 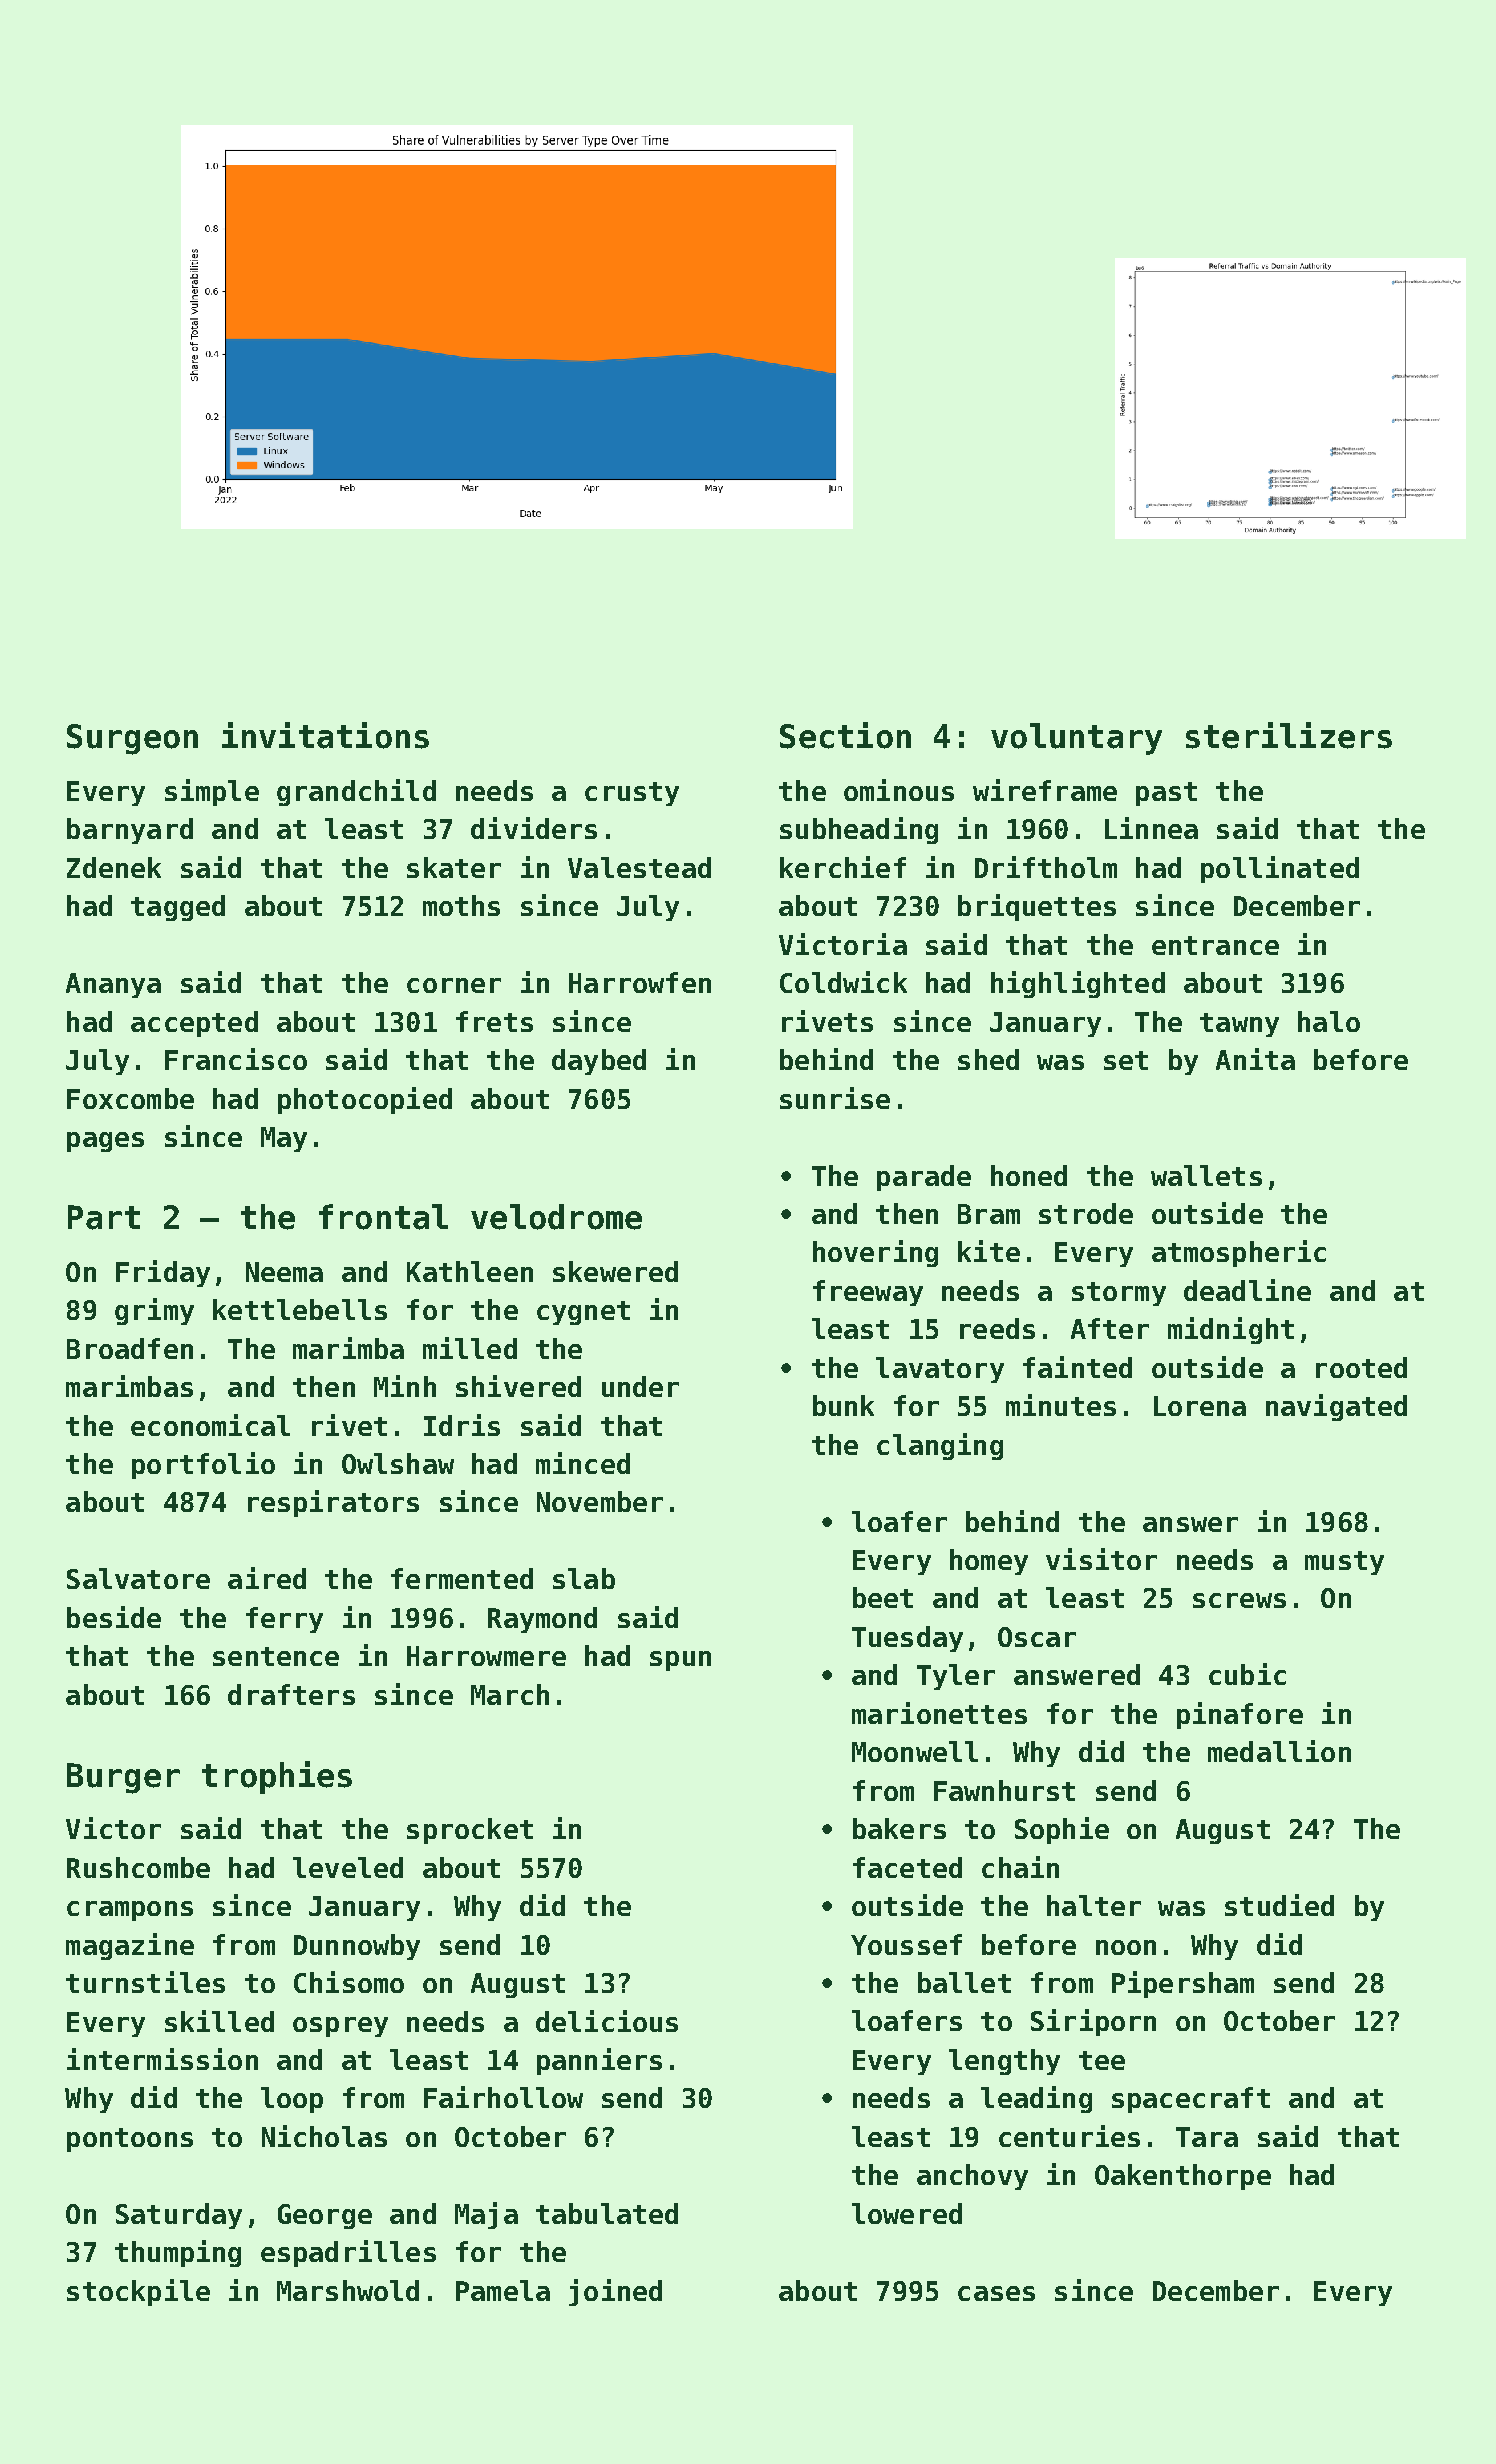 What do you see at coordinates (845, 735) in the image?
I see `Section` at bounding box center [845, 735].
